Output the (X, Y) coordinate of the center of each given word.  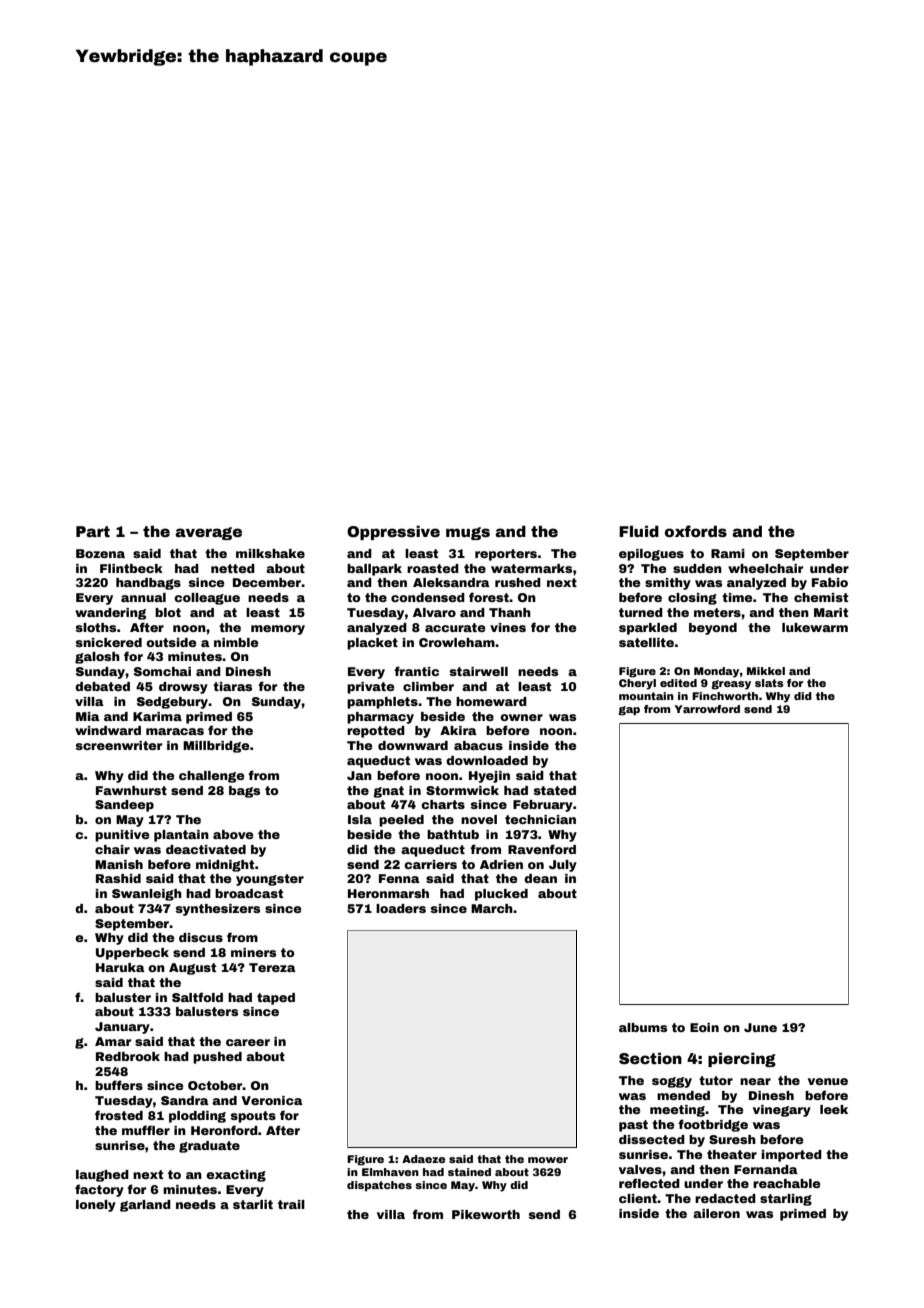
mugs (468, 533)
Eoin (704, 1027)
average (208, 533)
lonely (96, 1206)
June (760, 1027)
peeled (401, 821)
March (492, 908)
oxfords (696, 531)
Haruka (120, 967)
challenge (212, 777)
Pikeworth (486, 1214)
